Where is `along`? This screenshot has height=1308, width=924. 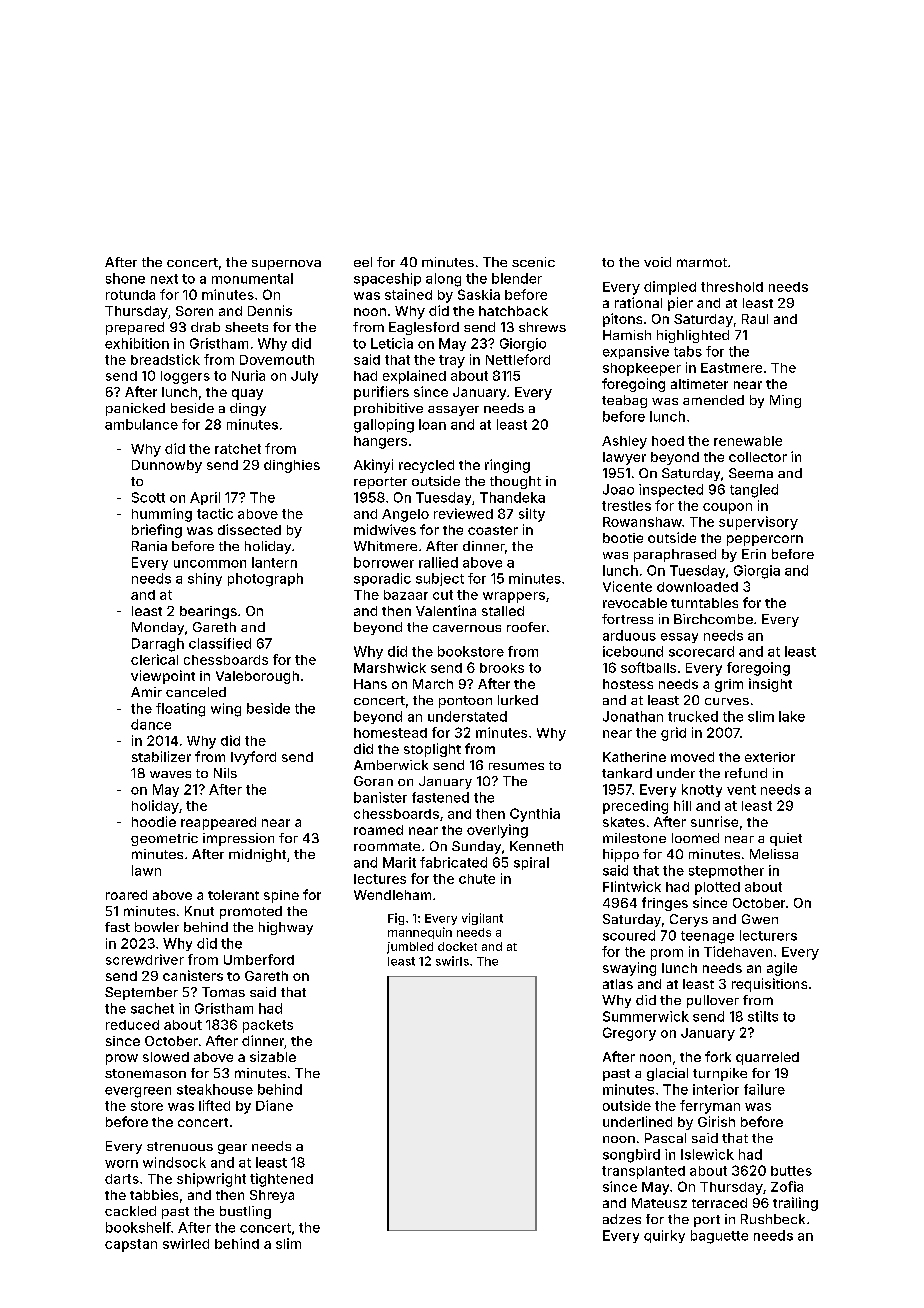
along is located at coordinates (443, 280).
